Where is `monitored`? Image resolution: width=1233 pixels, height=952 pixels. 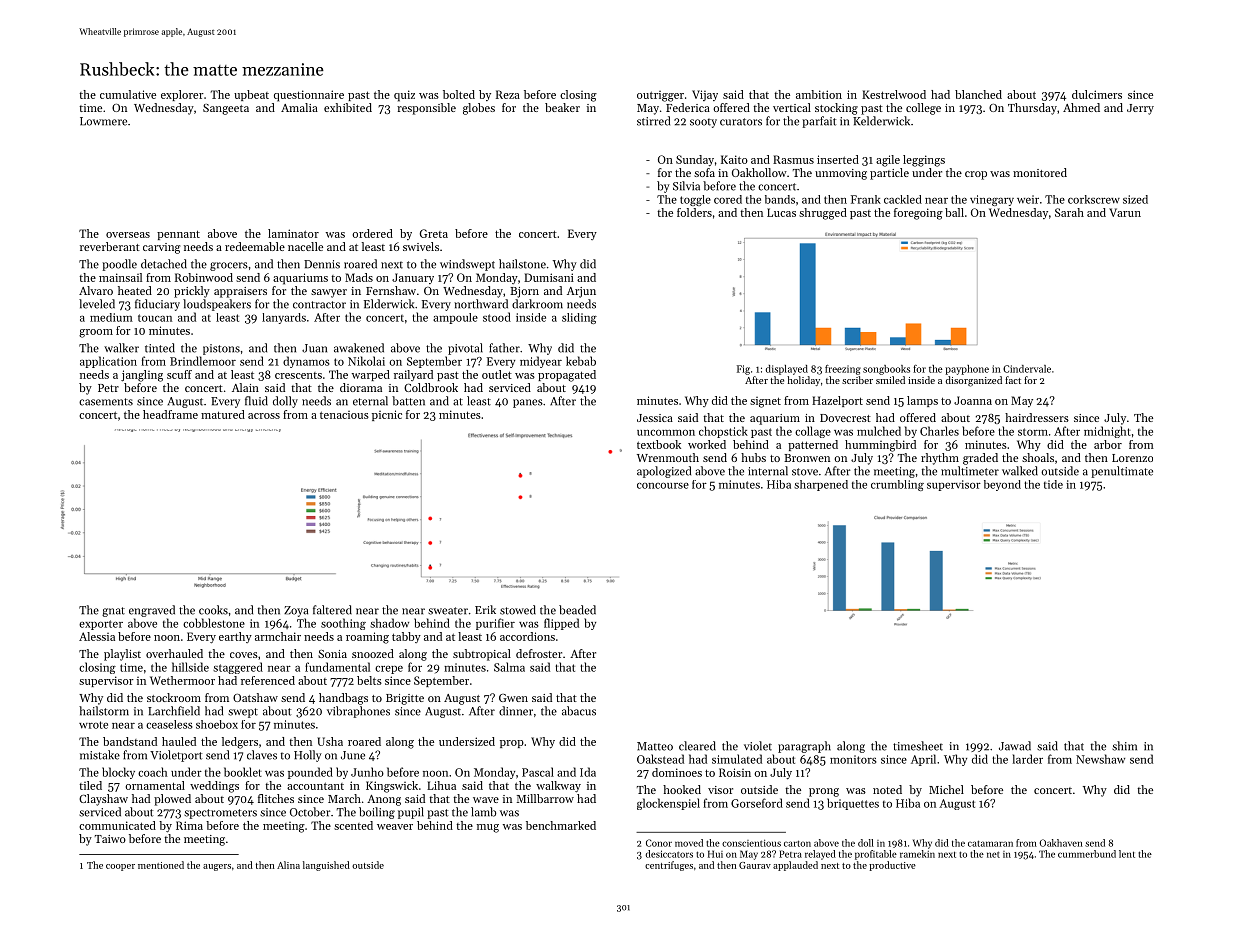
monitored is located at coordinates (1040, 172).
